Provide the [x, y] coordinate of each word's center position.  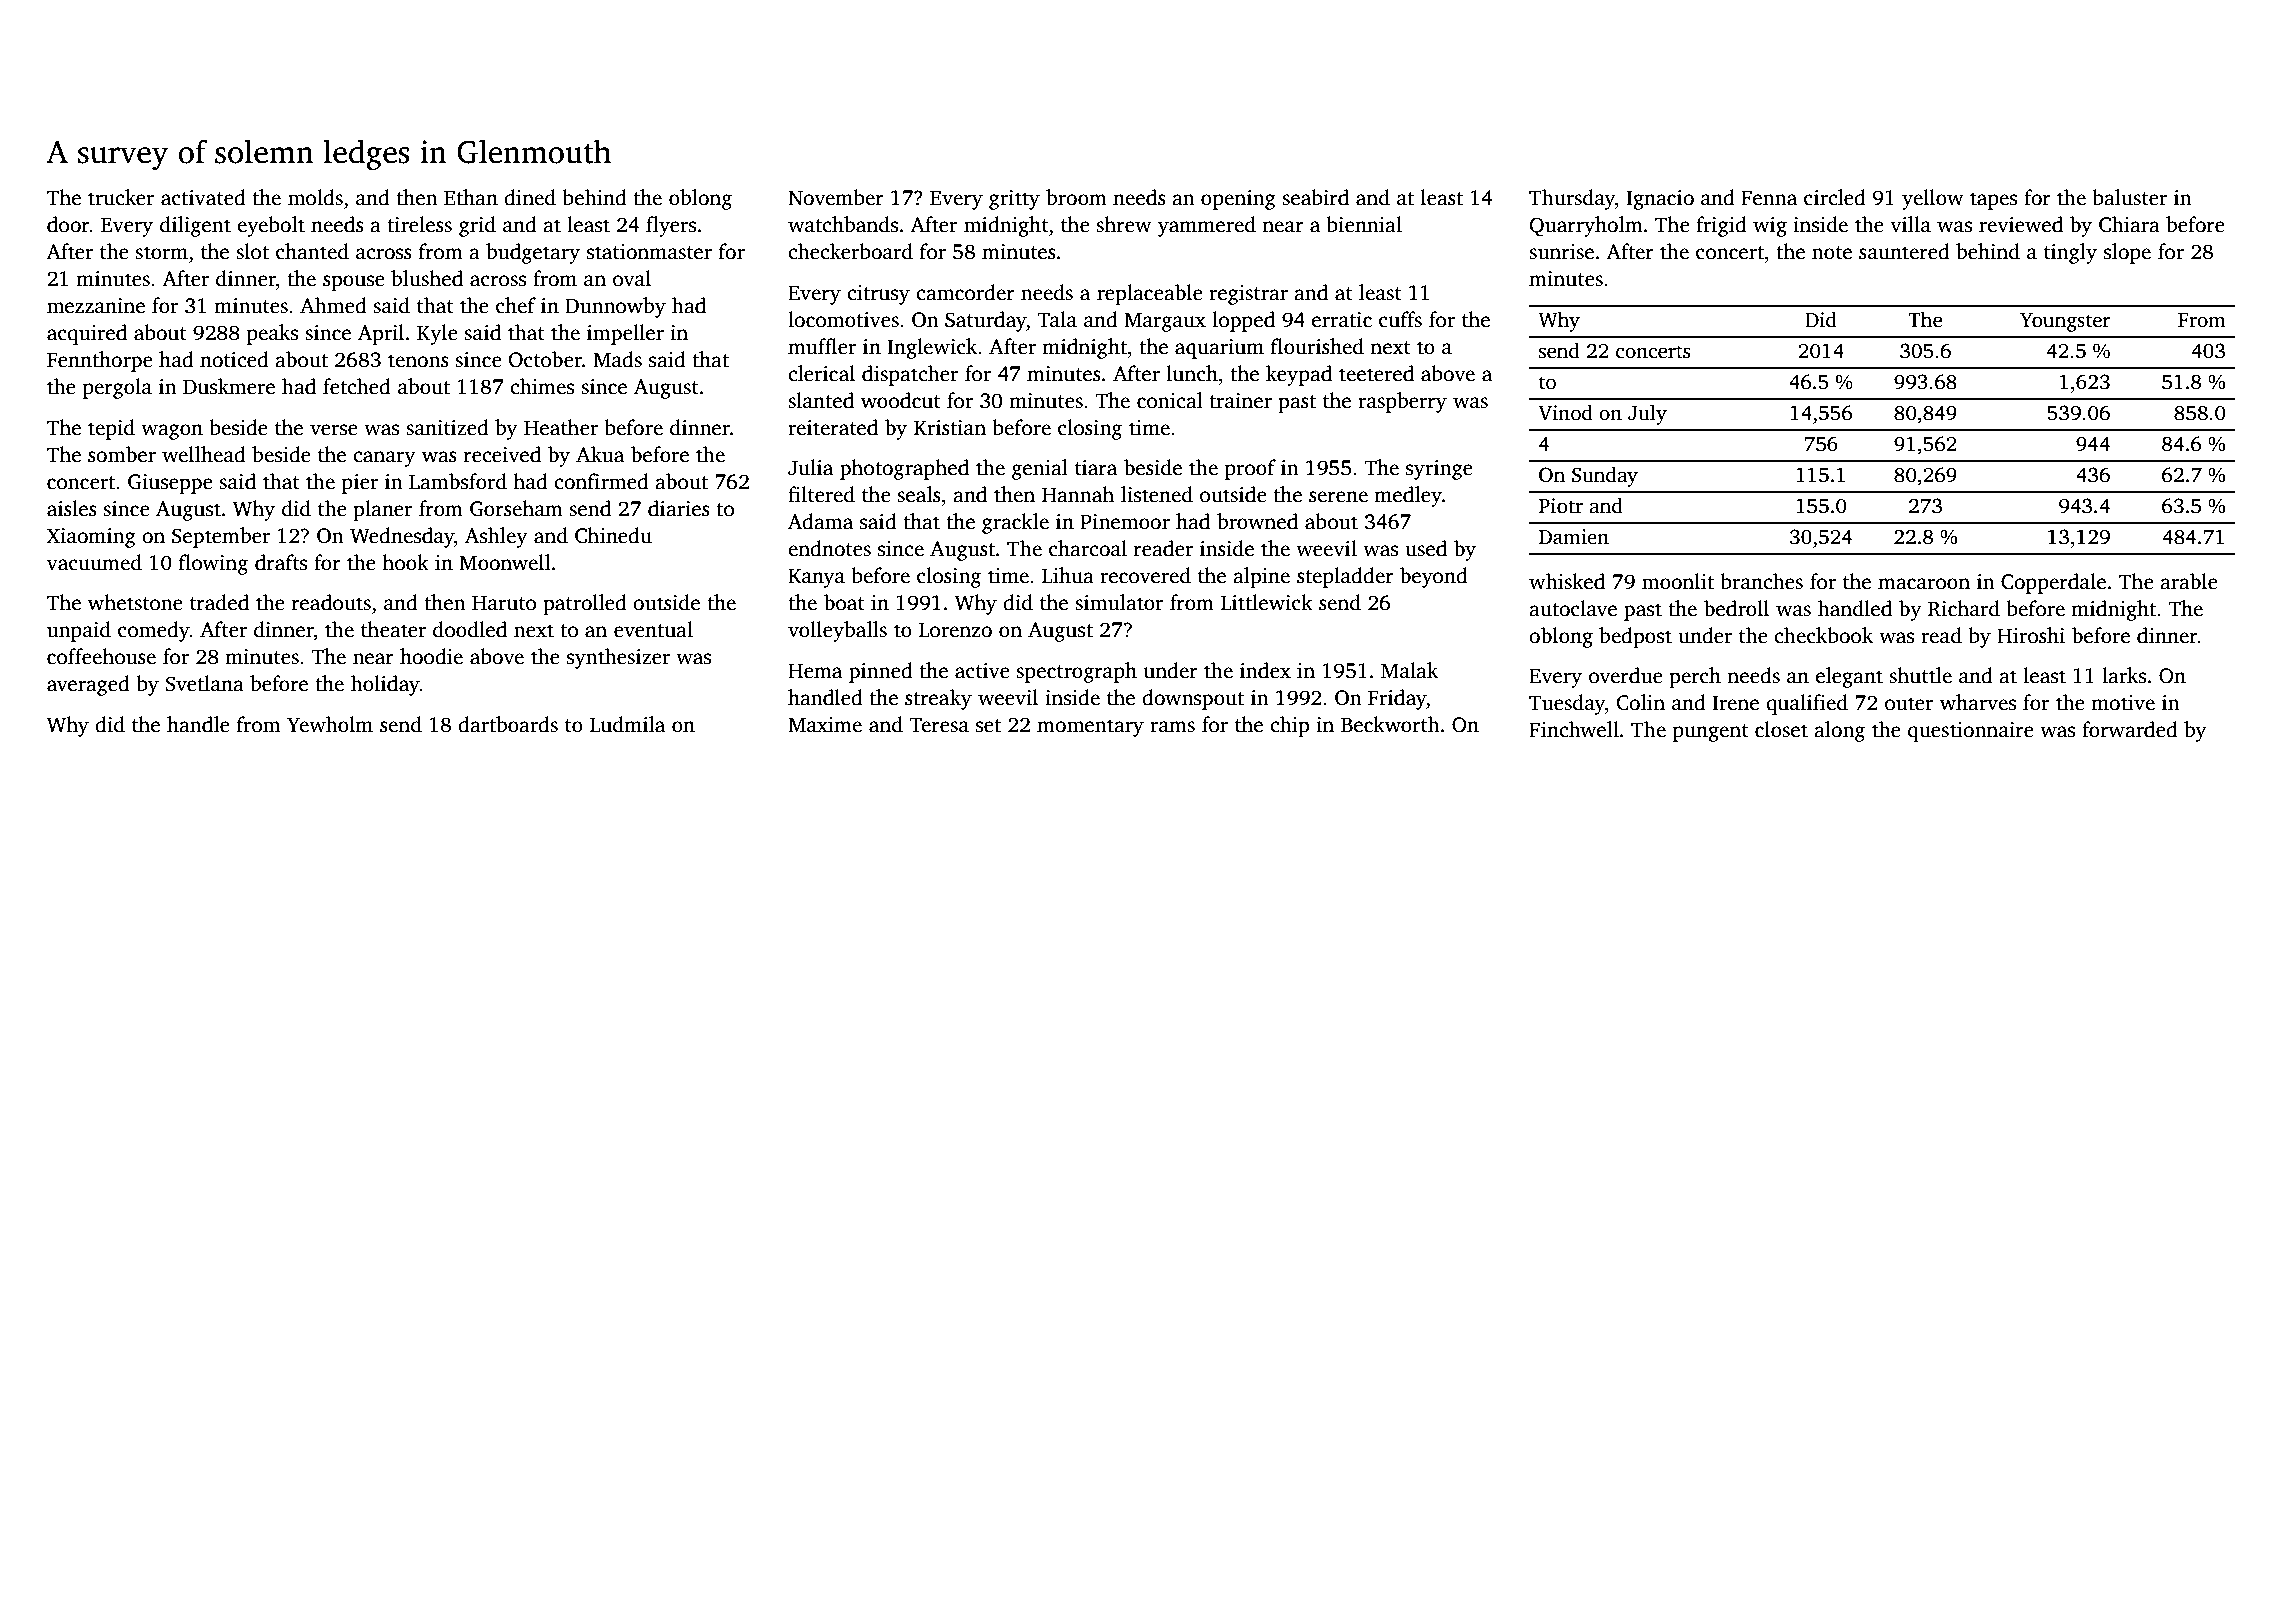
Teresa [939, 725]
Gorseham [516, 508]
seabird [1315, 197]
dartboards [508, 724]
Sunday [1605, 476]
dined [530, 197]
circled [1835, 197]
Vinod [1565, 412]
